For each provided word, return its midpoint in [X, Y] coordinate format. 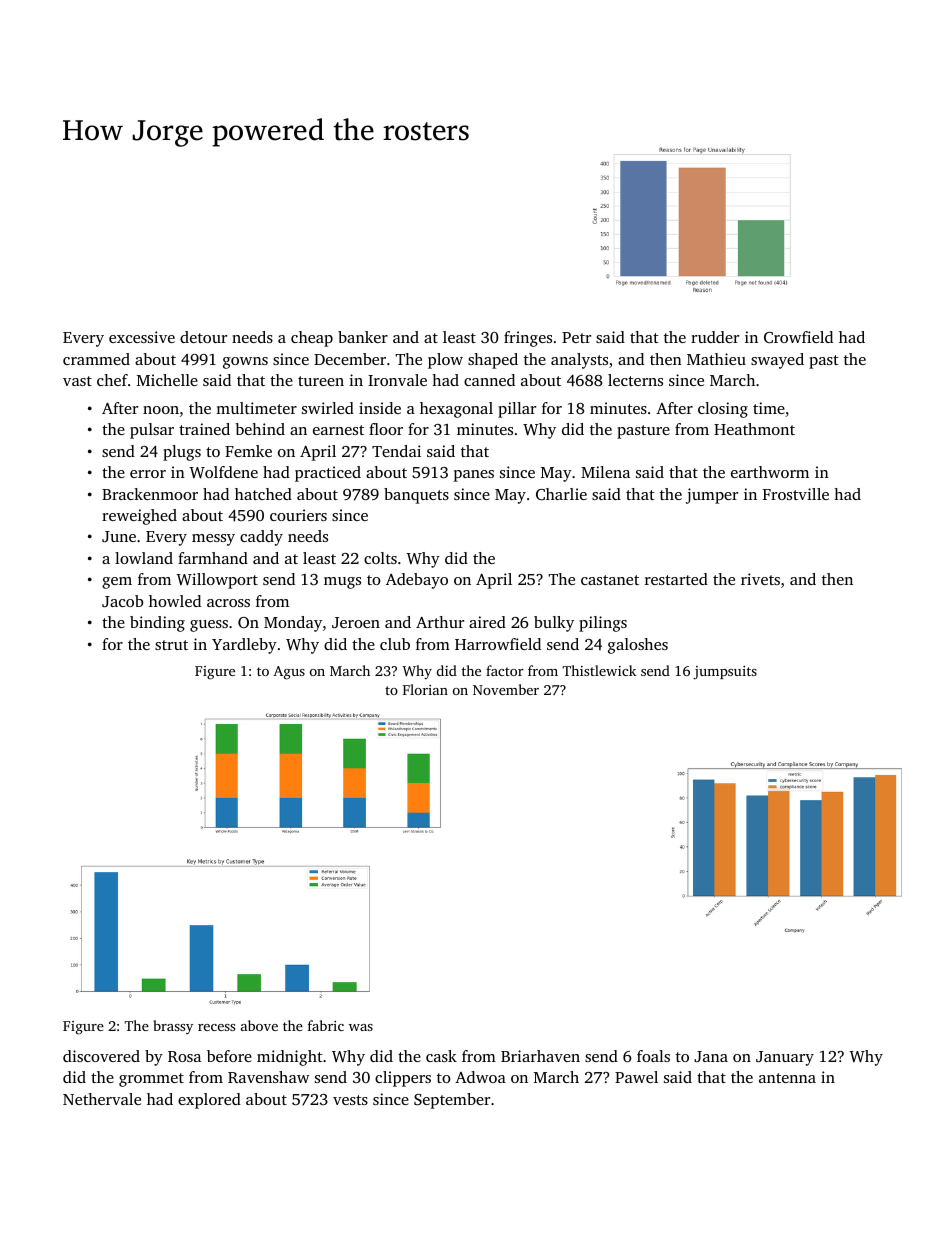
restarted [676, 579]
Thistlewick [599, 670]
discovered [101, 1056]
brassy [173, 1027]
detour [203, 337]
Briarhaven [540, 1056]
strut [171, 645]
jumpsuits [725, 673]
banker [363, 337]
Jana [711, 1056]
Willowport [217, 581]
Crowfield [798, 337]
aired [487, 622]
